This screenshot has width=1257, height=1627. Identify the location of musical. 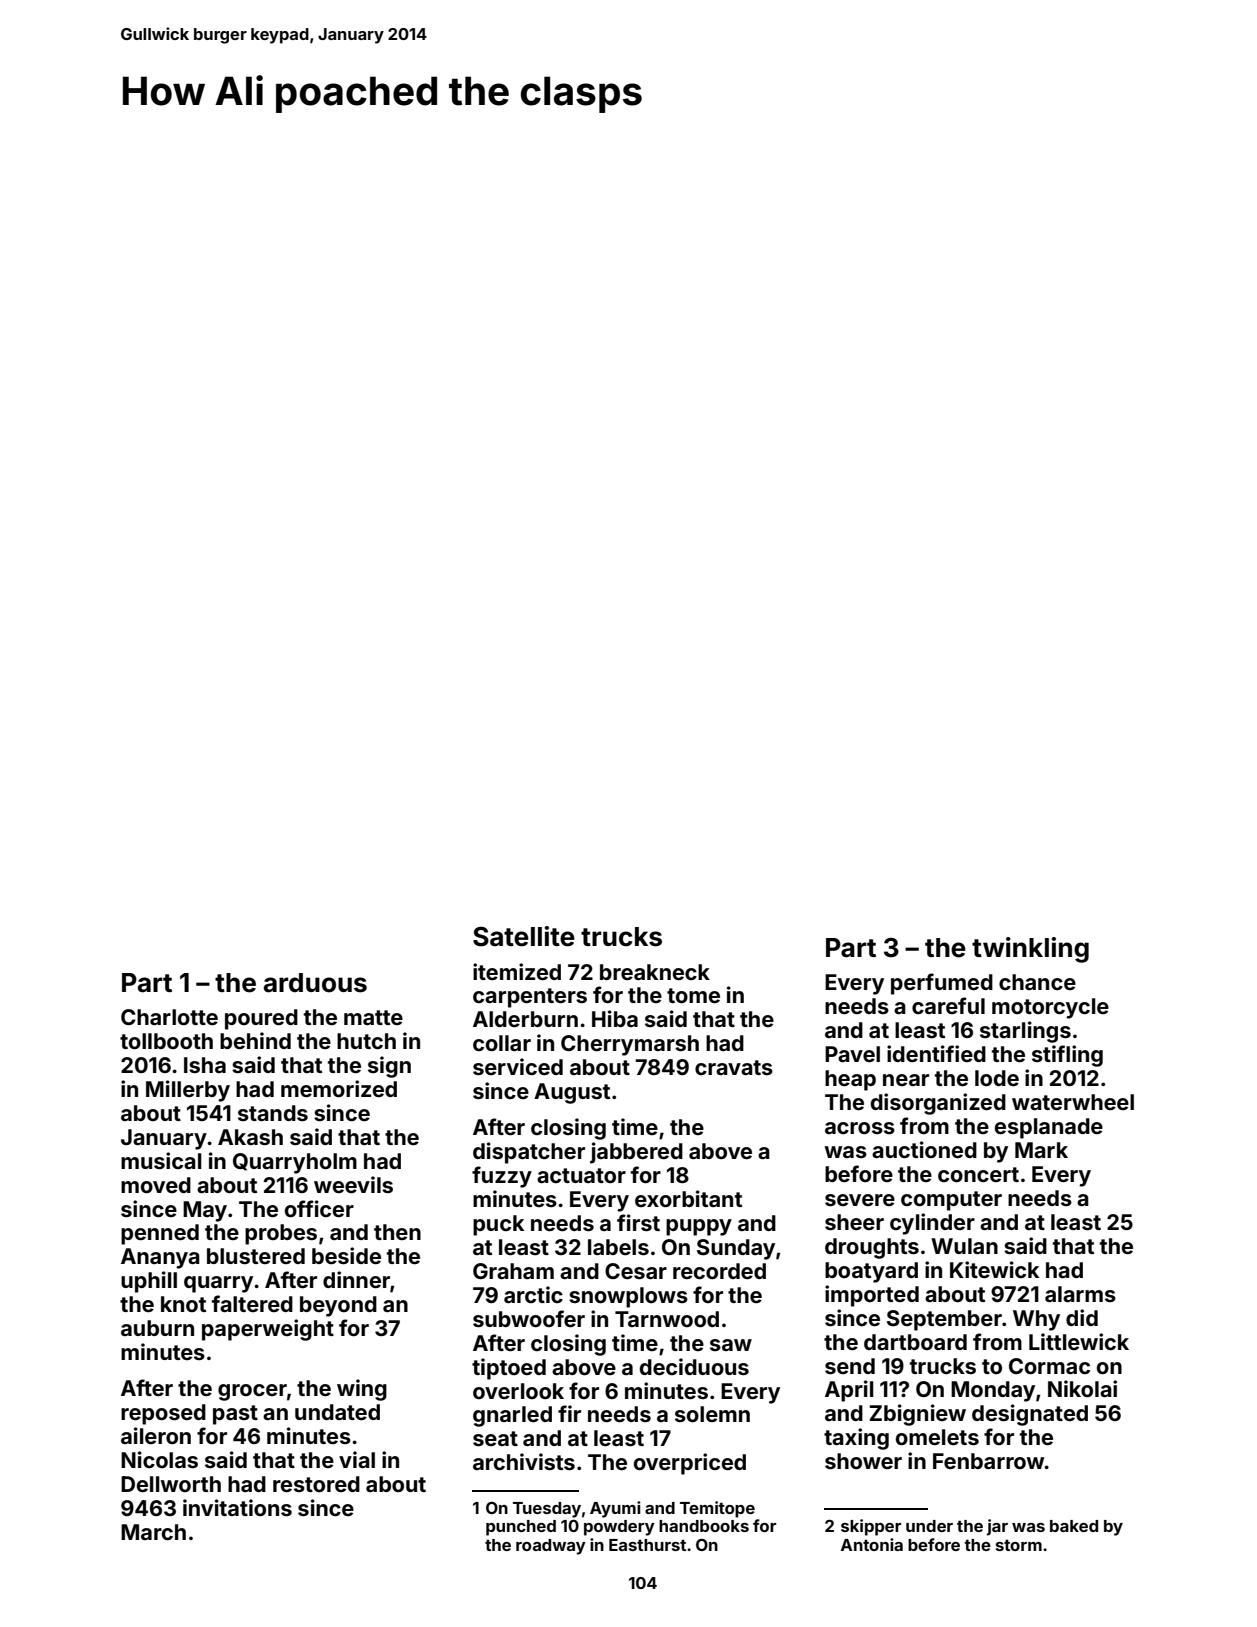
(161, 1160).
